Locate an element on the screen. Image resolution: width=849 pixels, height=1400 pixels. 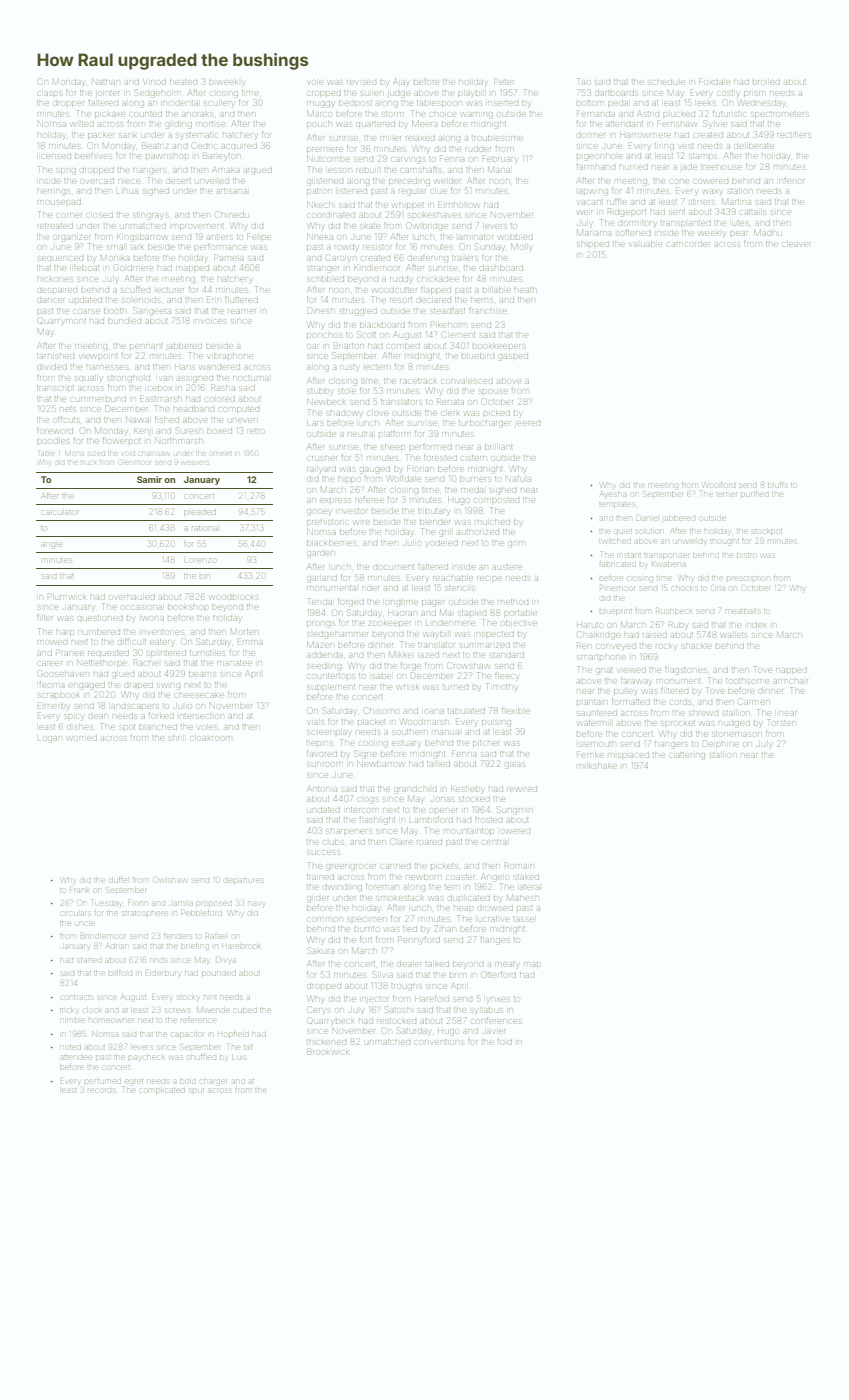
Peter is located at coordinates (504, 81).
